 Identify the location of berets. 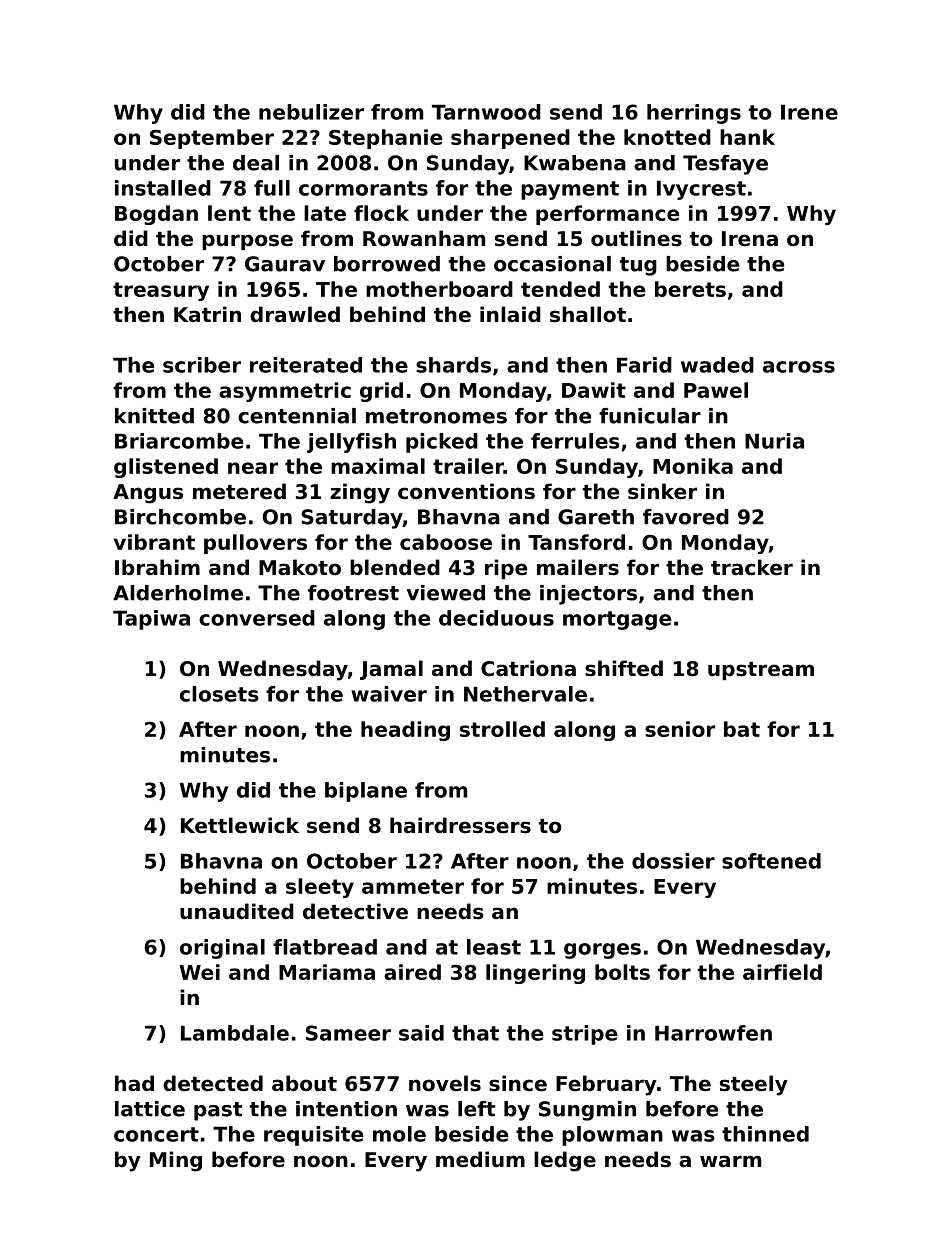
(690, 289).
